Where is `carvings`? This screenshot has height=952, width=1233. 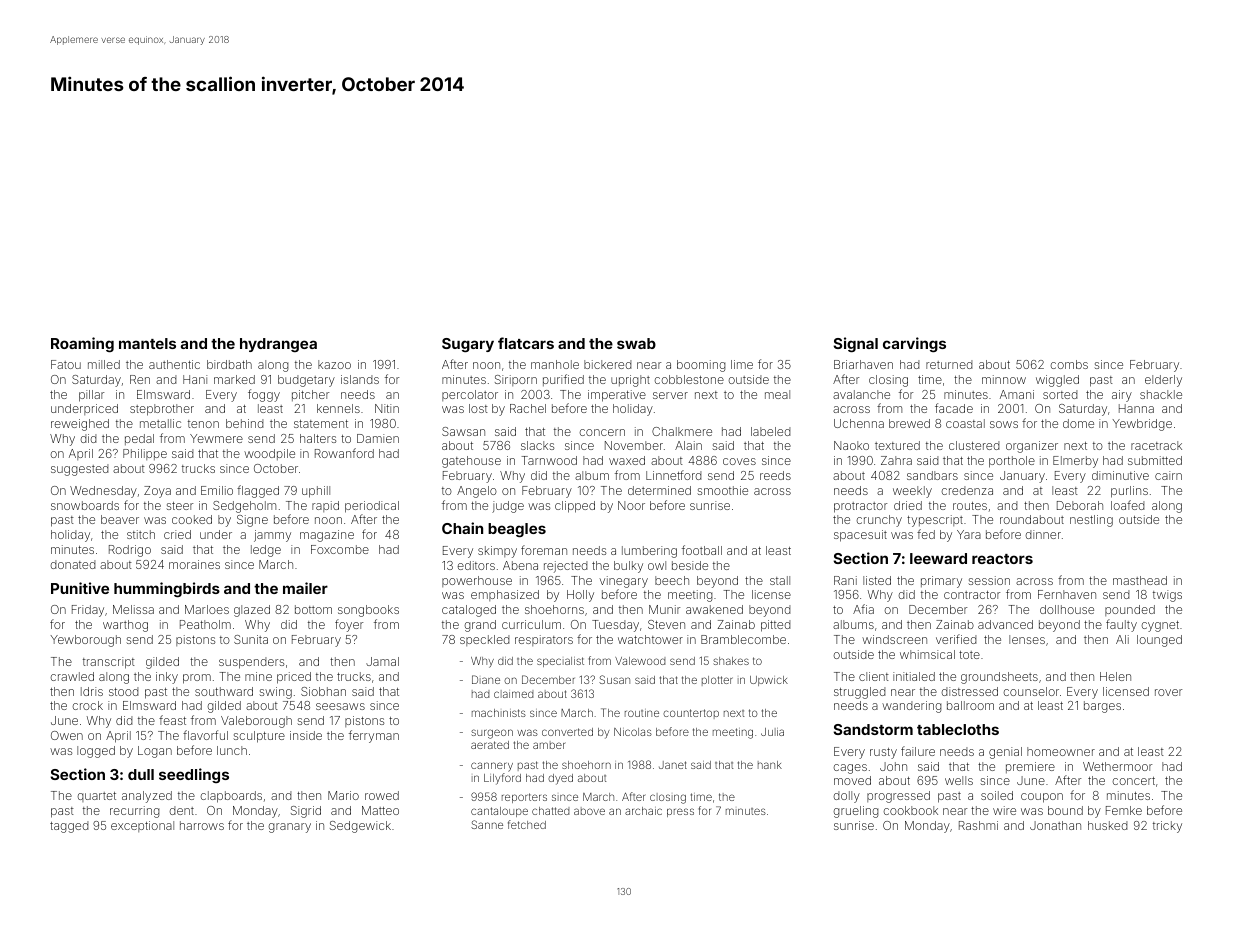
carvings is located at coordinates (914, 344).
